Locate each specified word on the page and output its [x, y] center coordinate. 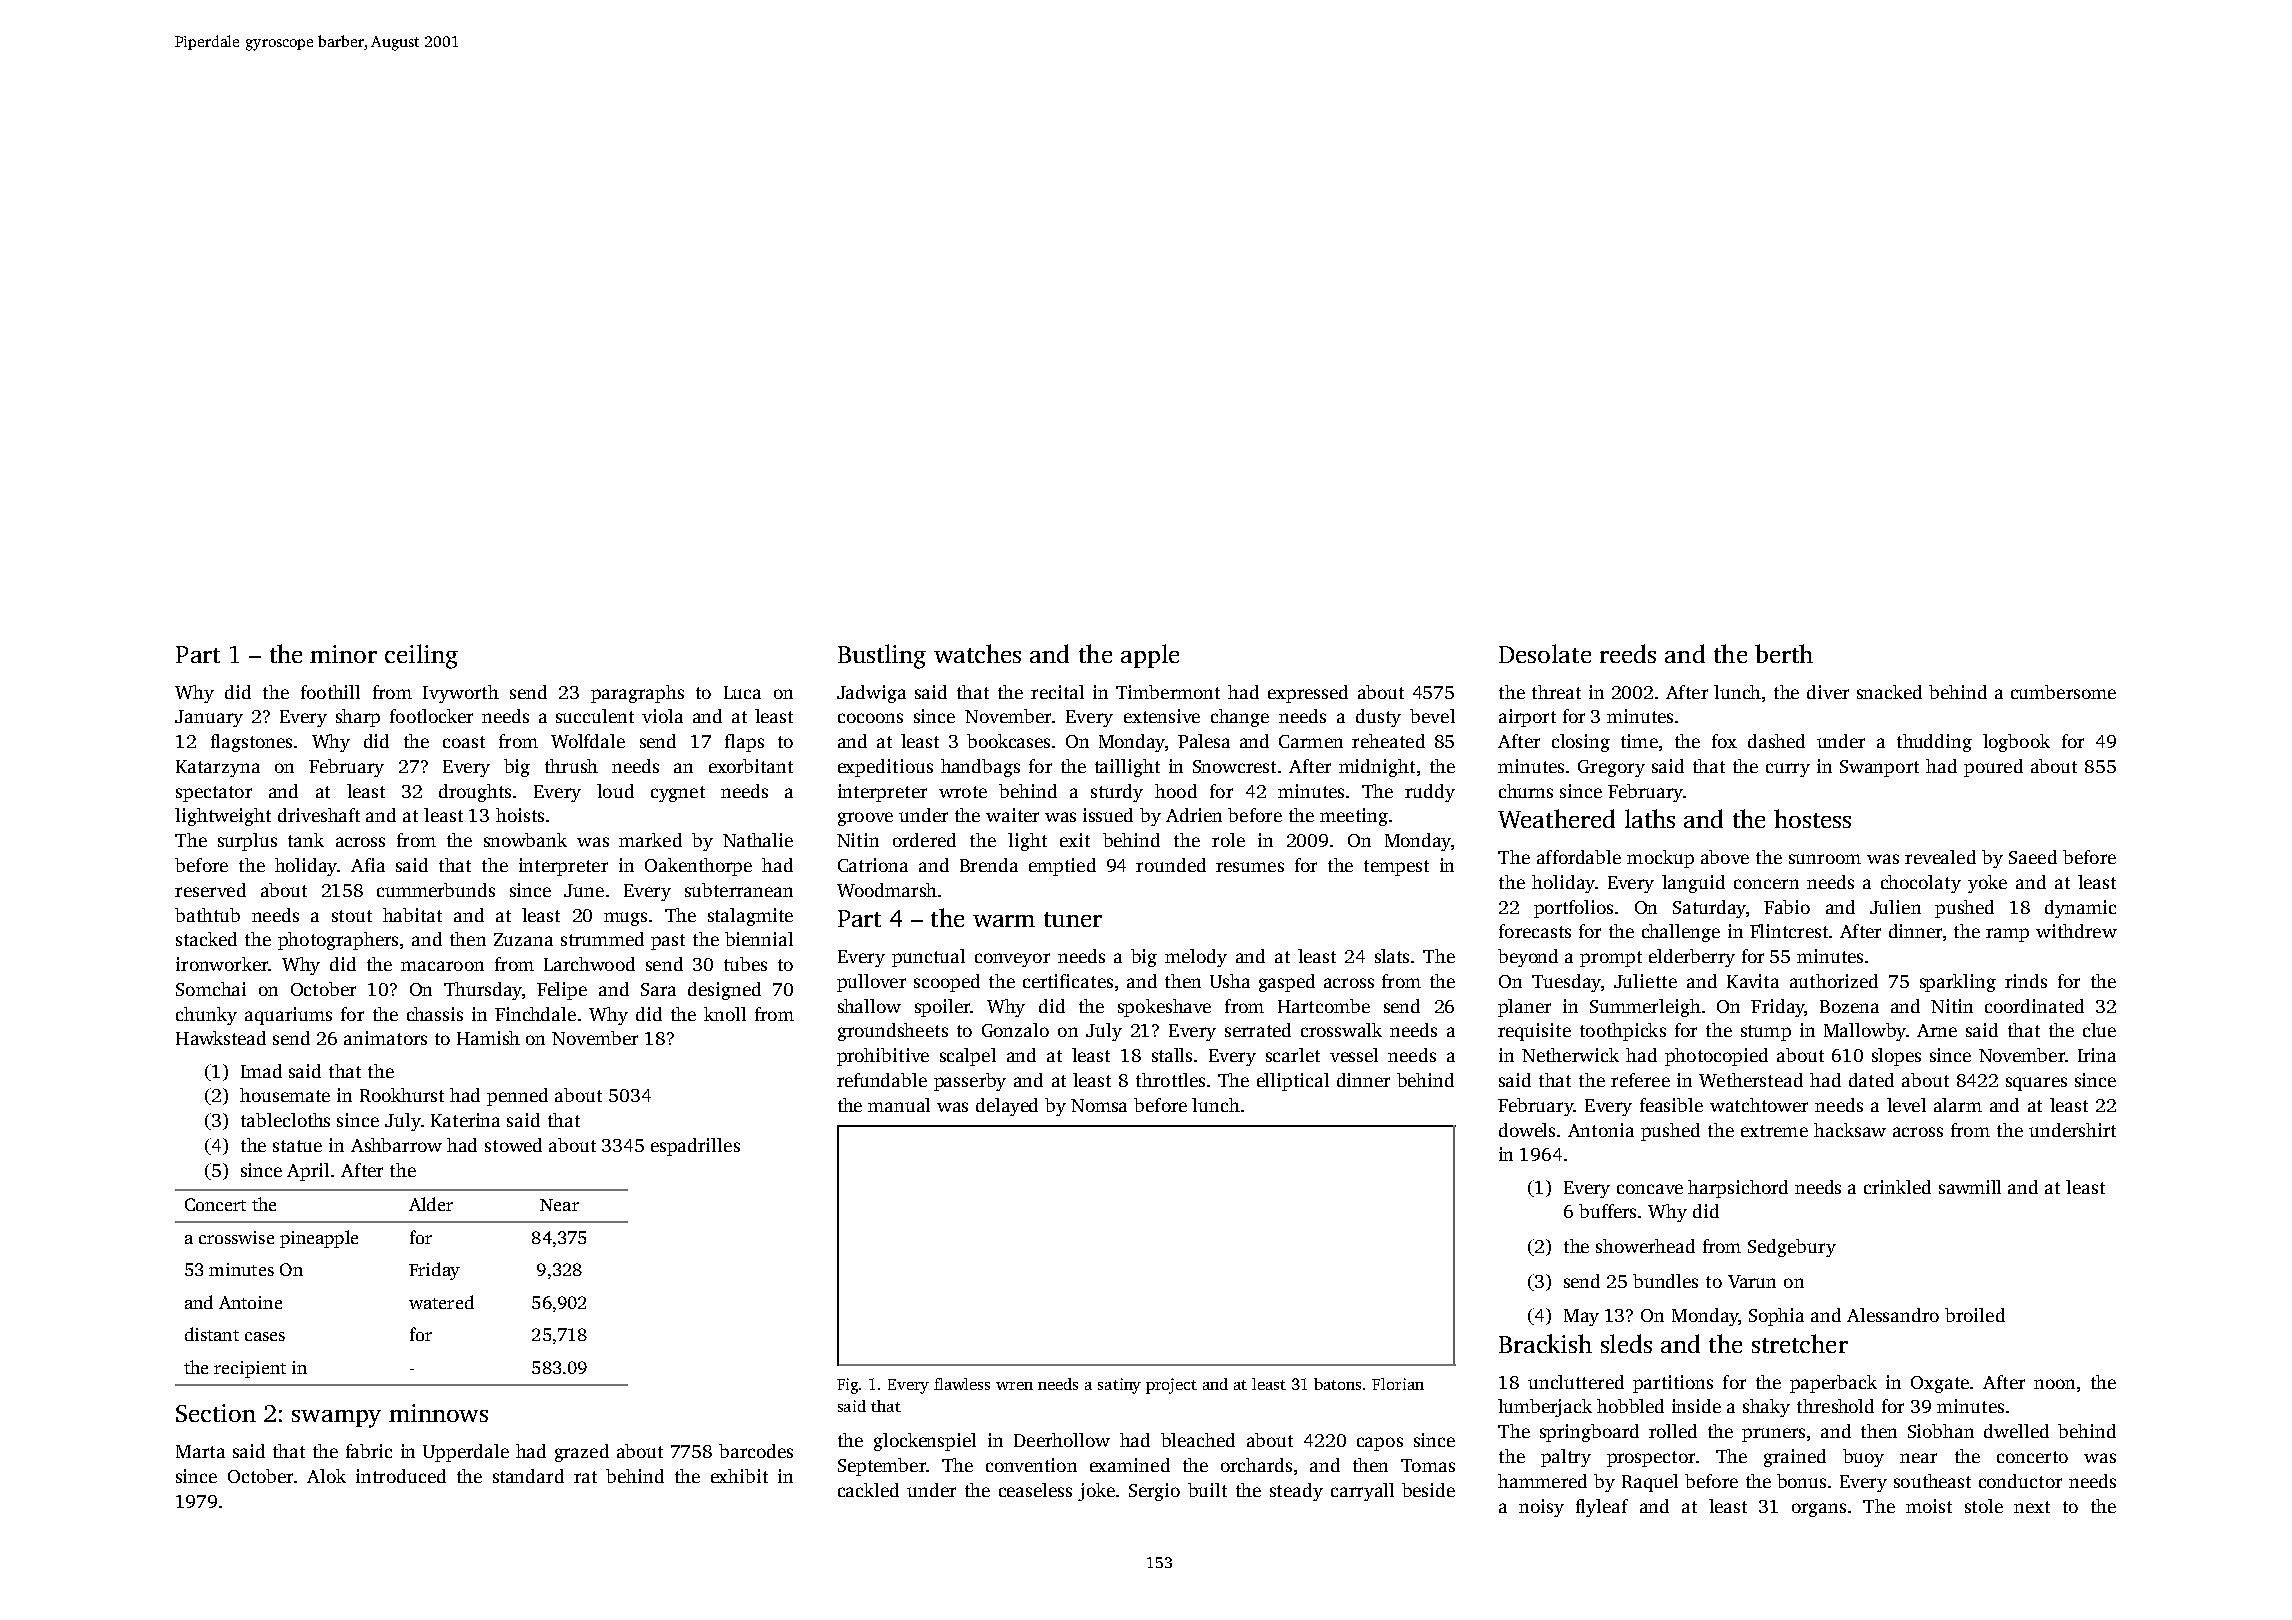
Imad [261, 1071]
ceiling [421, 656]
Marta [200, 1451]
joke [1096, 1492]
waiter [1012, 815]
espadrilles [695, 1147]
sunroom [1825, 859]
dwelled [2016, 1431]
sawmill [1970, 1187]
